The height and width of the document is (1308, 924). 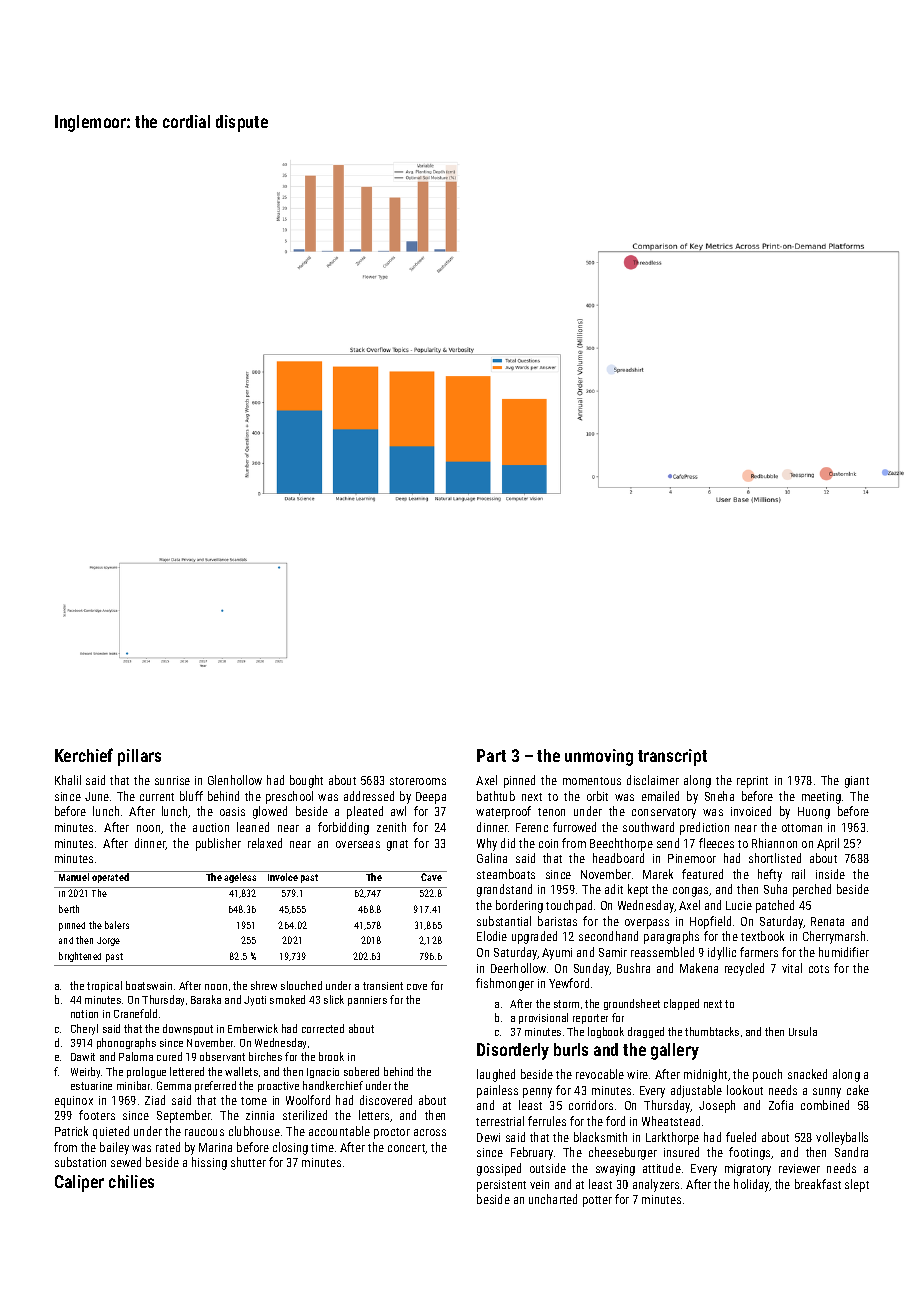 What do you see at coordinates (792, 968) in the document?
I see `vital` at bounding box center [792, 968].
